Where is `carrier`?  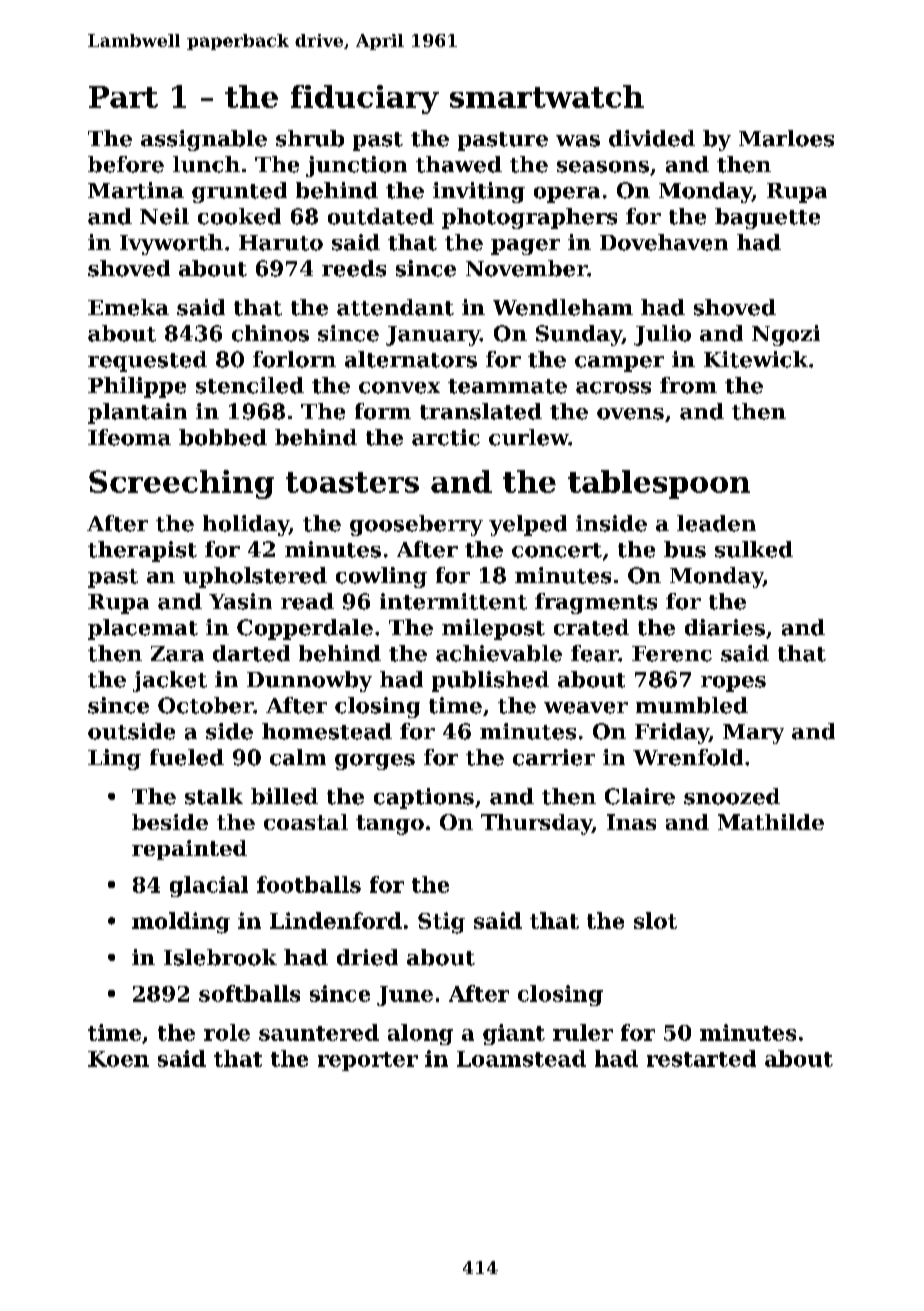 carrier is located at coordinates (554, 757).
